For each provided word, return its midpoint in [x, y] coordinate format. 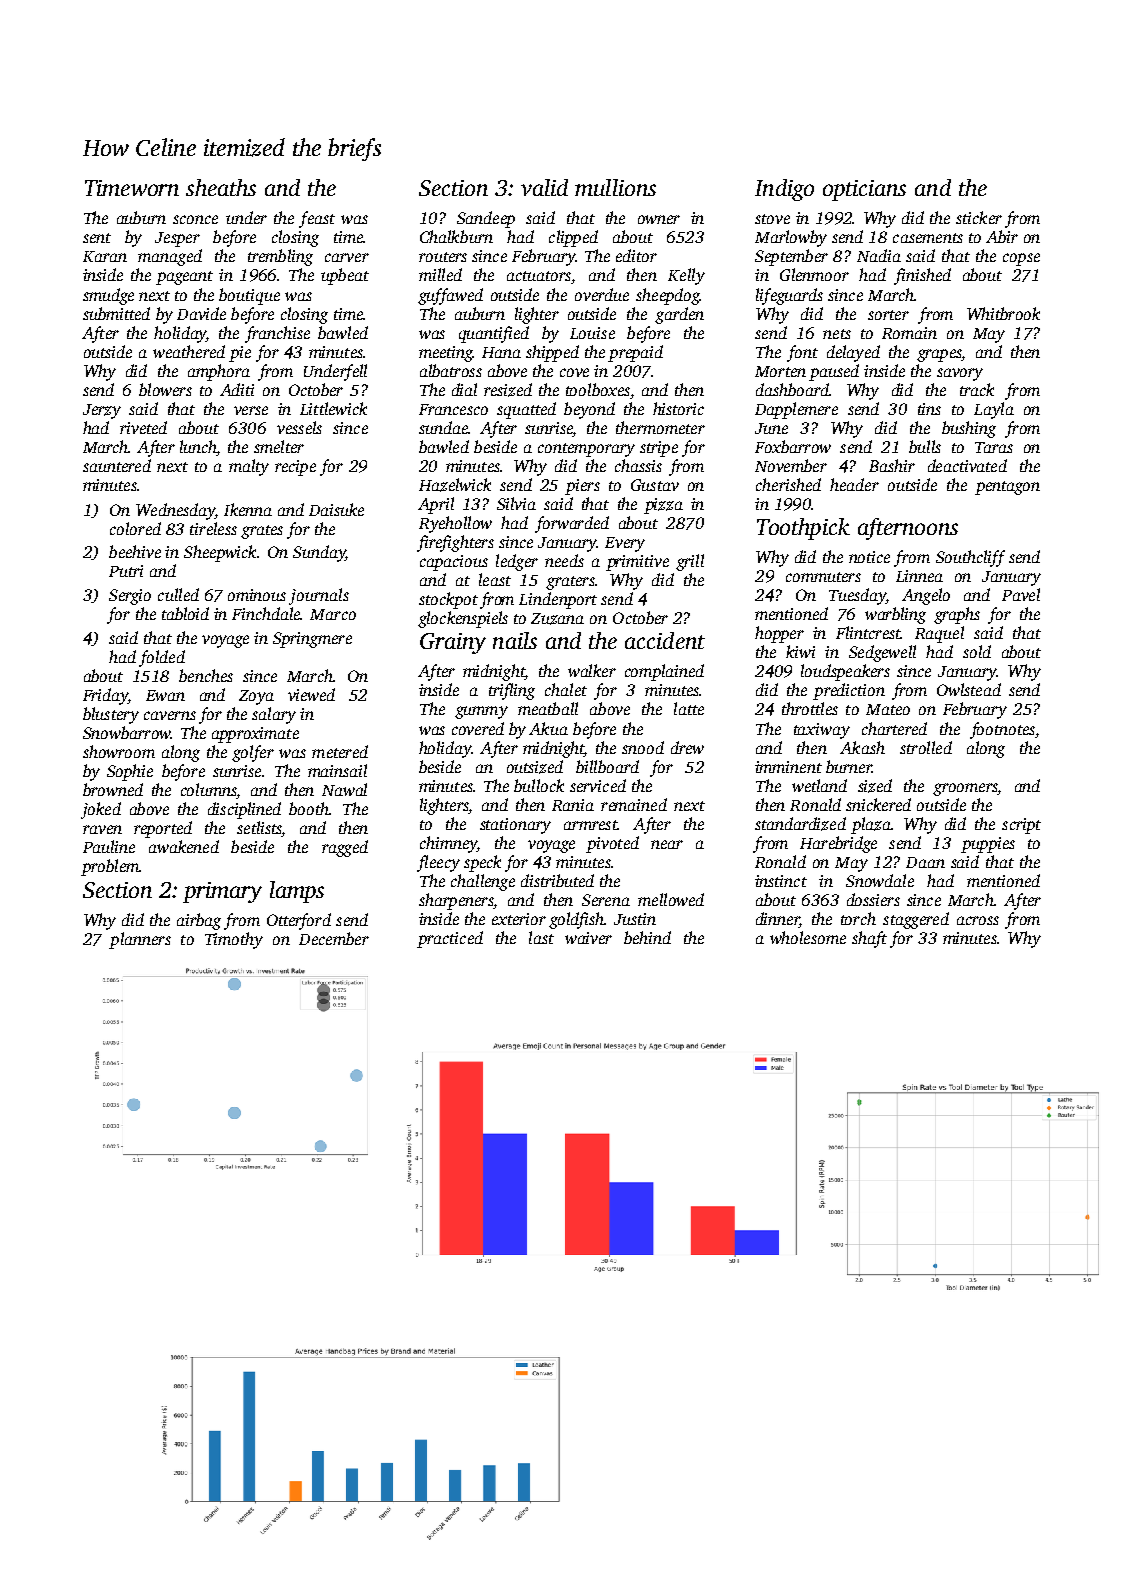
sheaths [221, 187]
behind [647, 937]
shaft [869, 939]
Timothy [234, 940]
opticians [864, 190]
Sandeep [486, 219]
